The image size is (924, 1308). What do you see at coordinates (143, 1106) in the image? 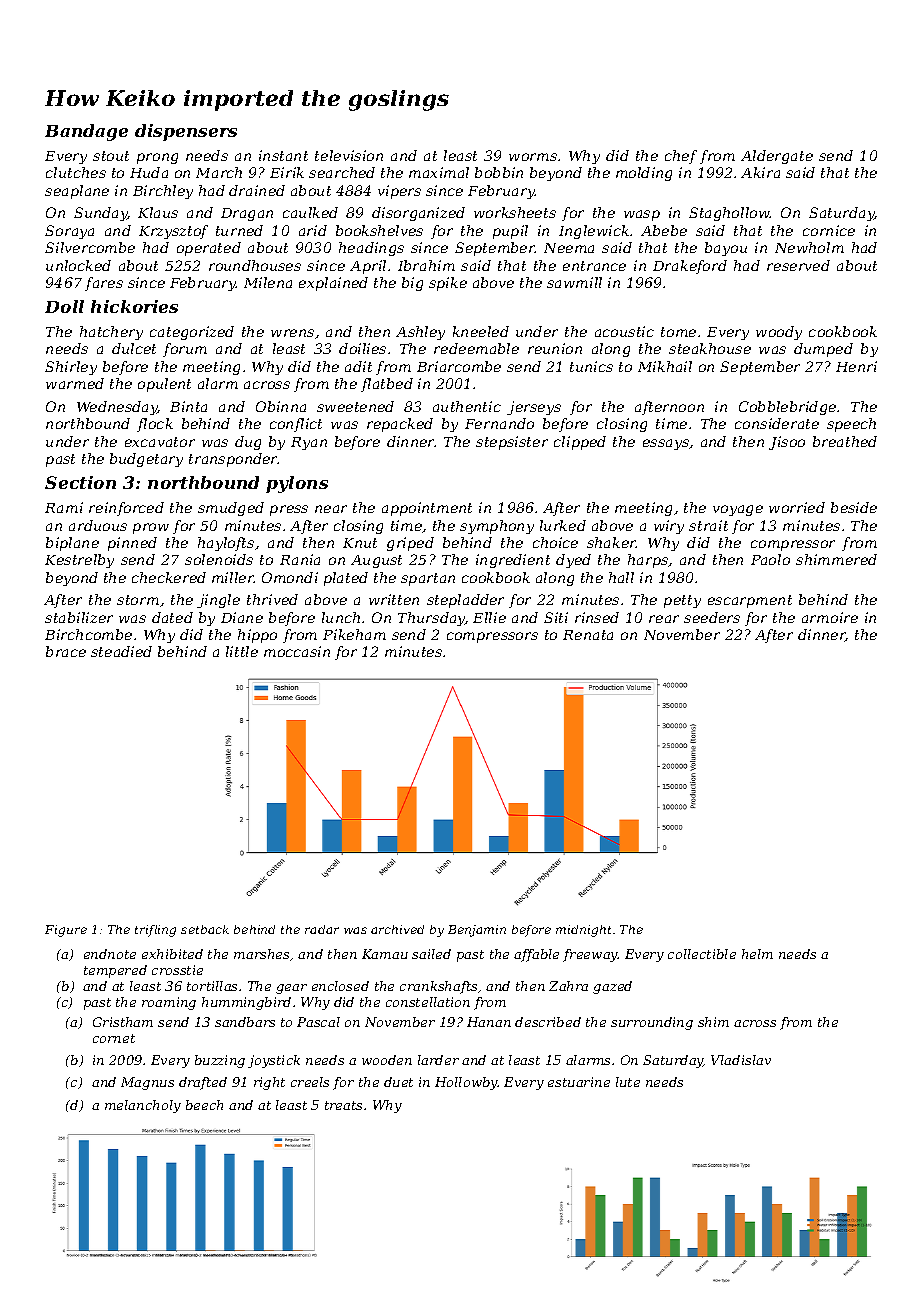
I see `melancholy` at bounding box center [143, 1106].
